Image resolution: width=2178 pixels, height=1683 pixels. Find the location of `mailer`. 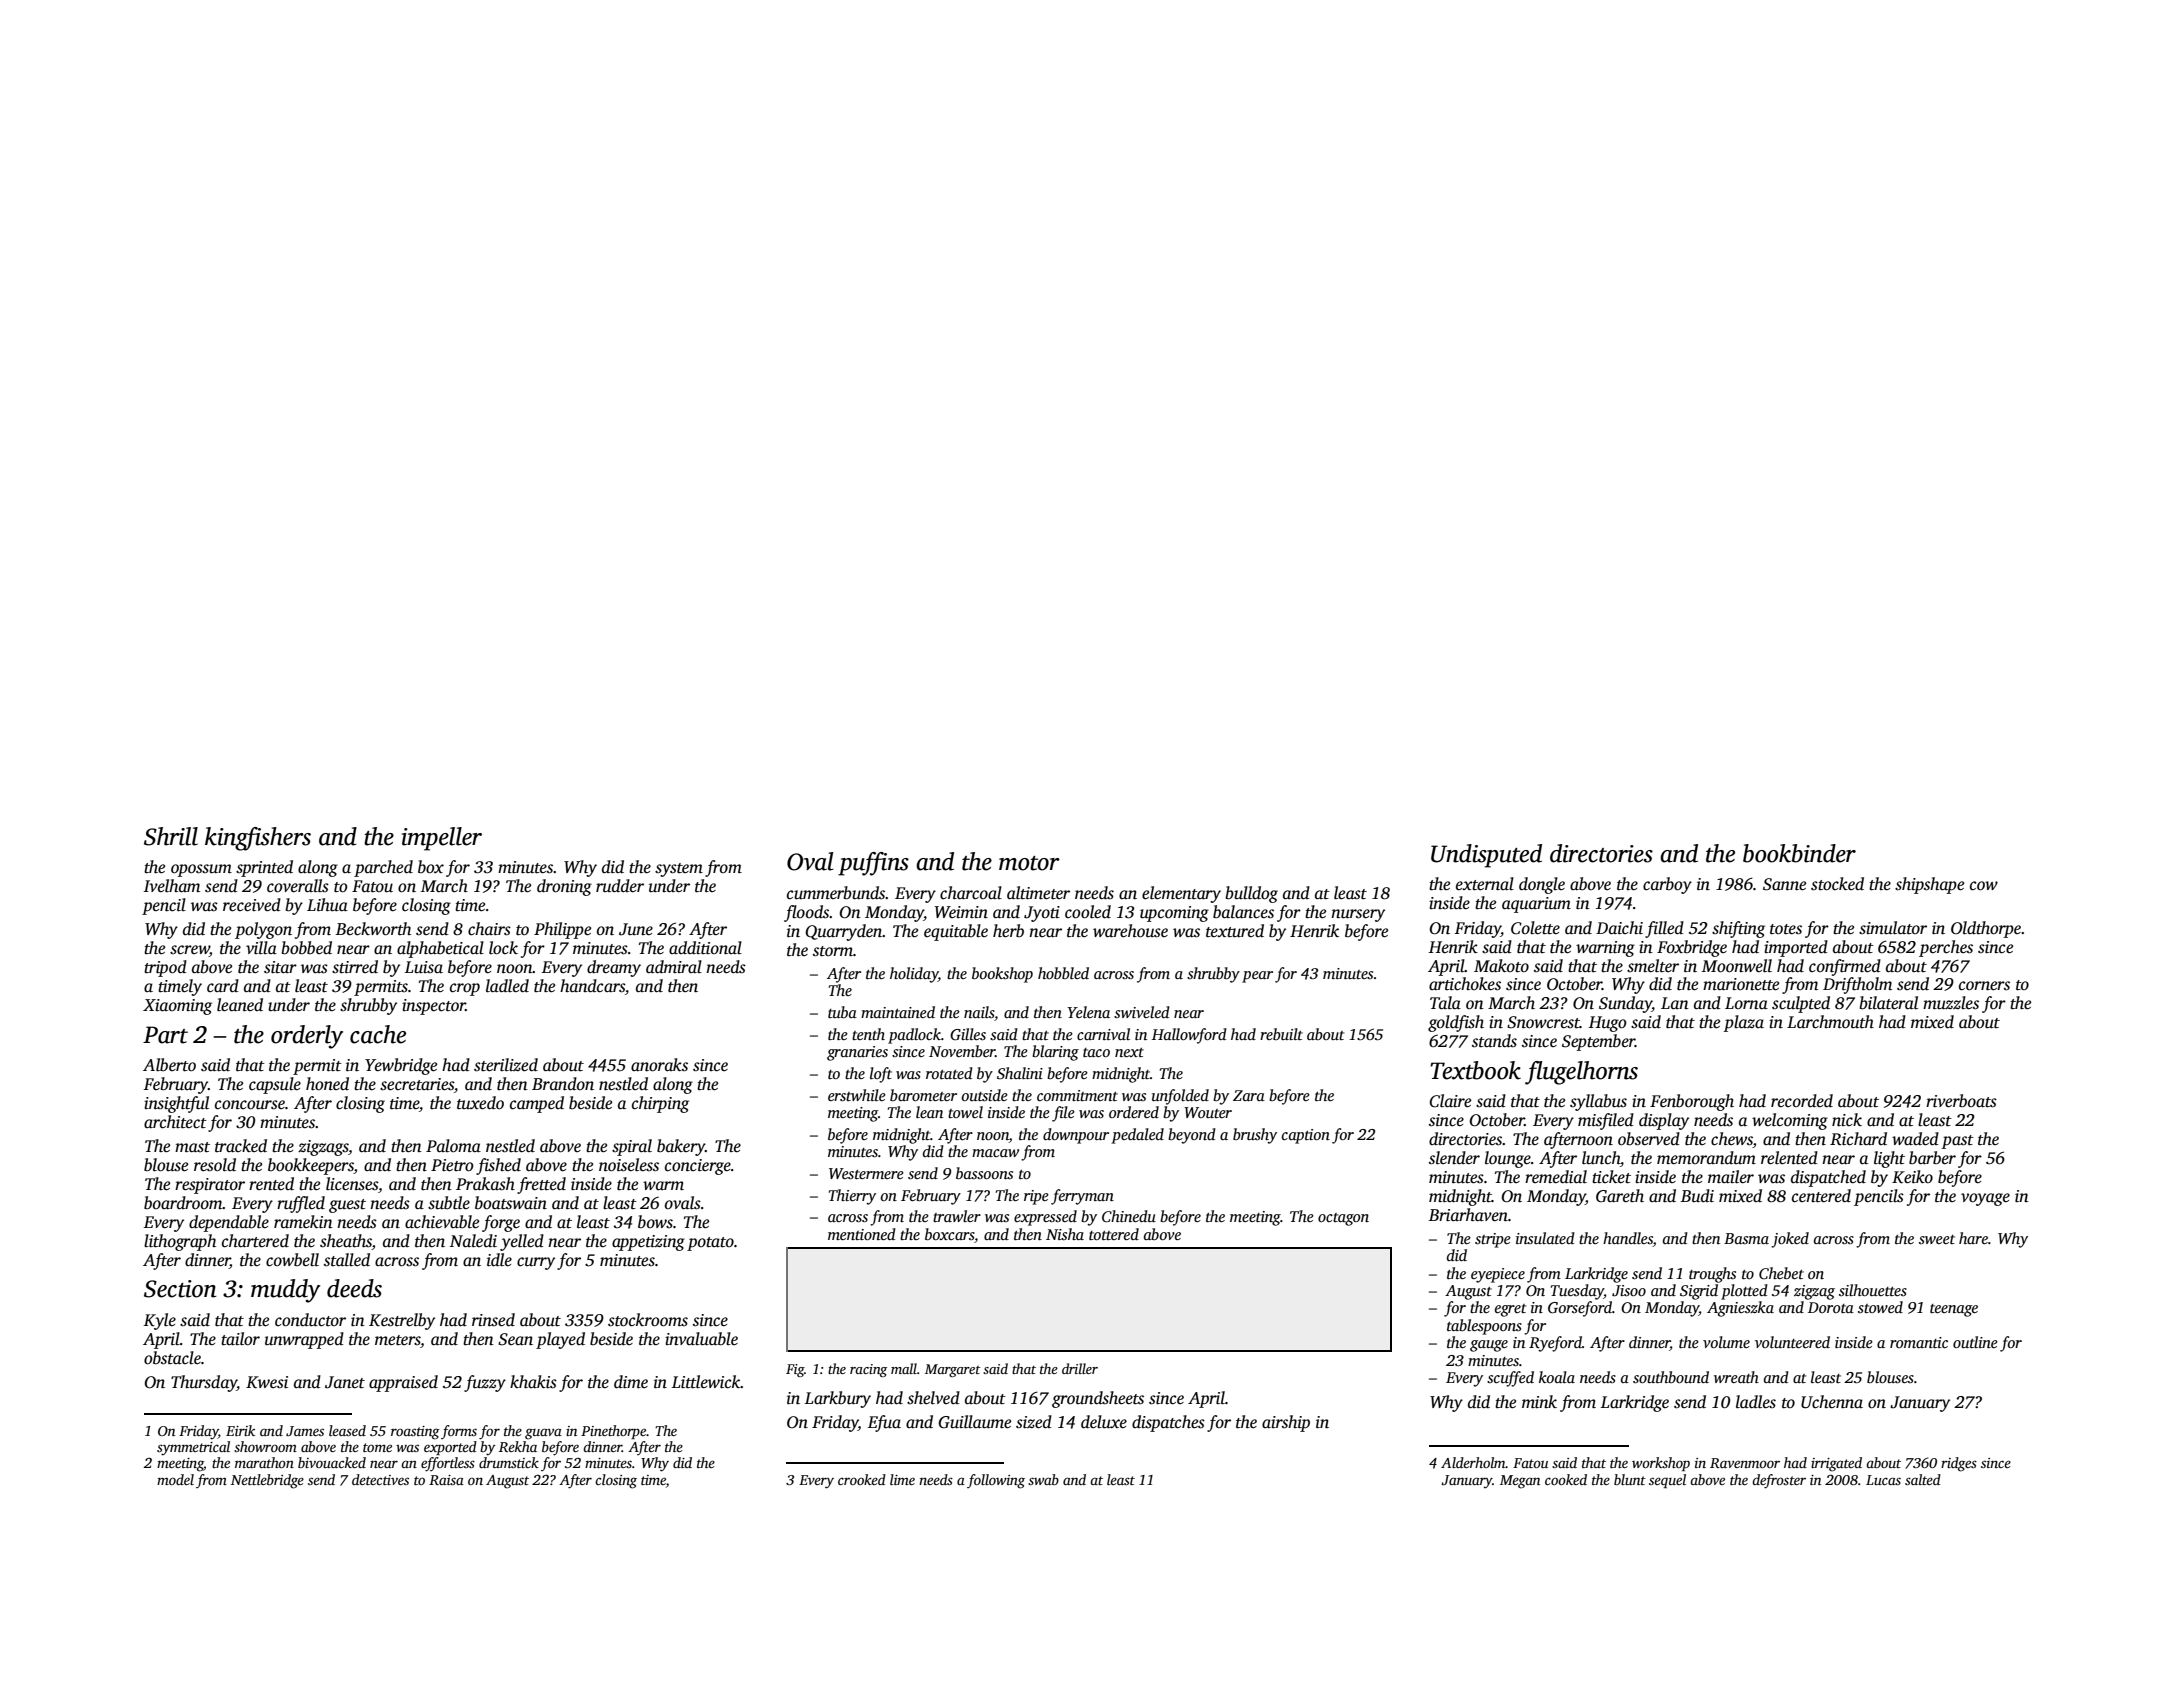

mailer is located at coordinates (1731, 1176).
